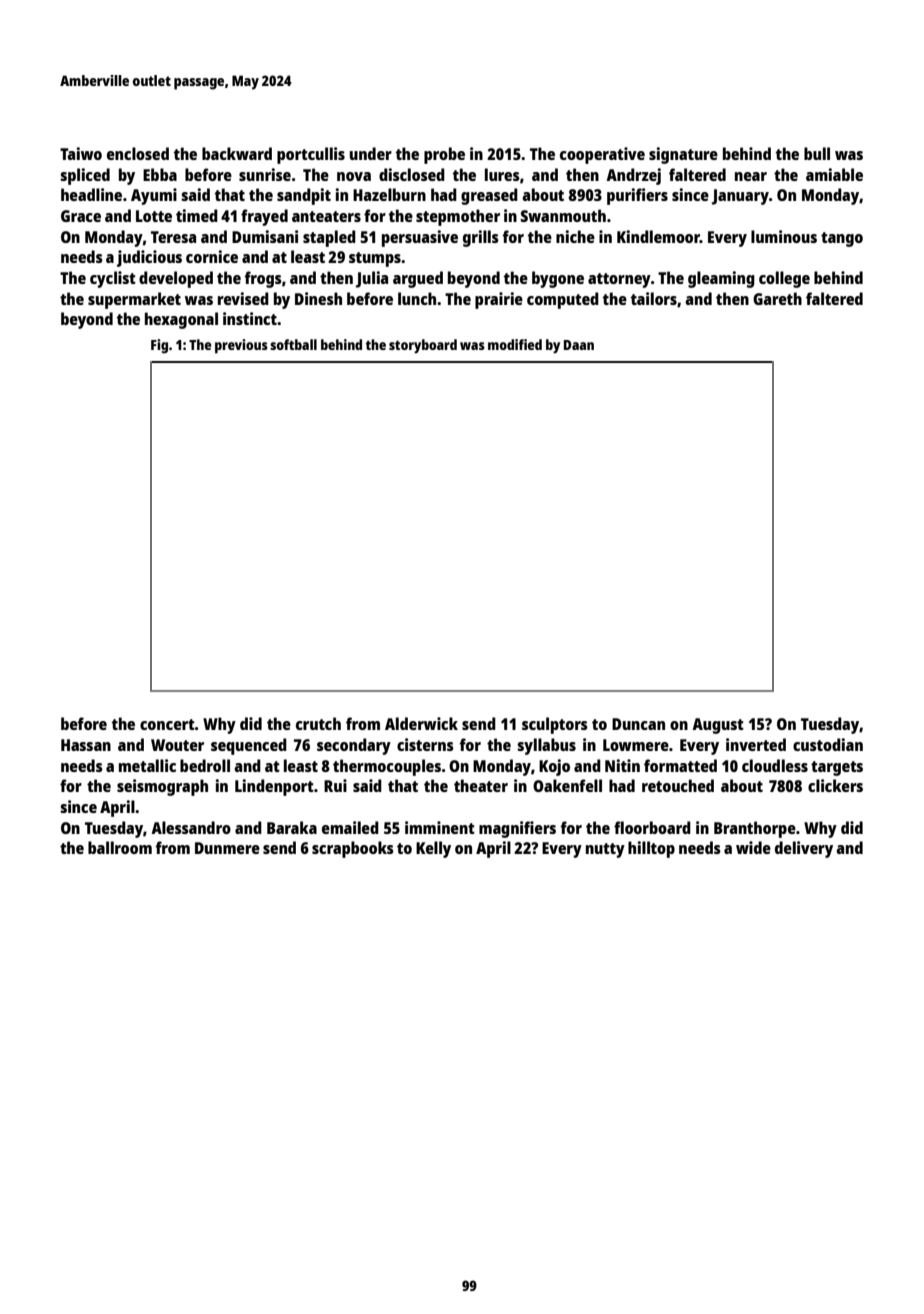 The height and width of the page is (1314, 924). What do you see at coordinates (227, 848) in the page?
I see `Dunmere` at bounding box center [227, 848].
